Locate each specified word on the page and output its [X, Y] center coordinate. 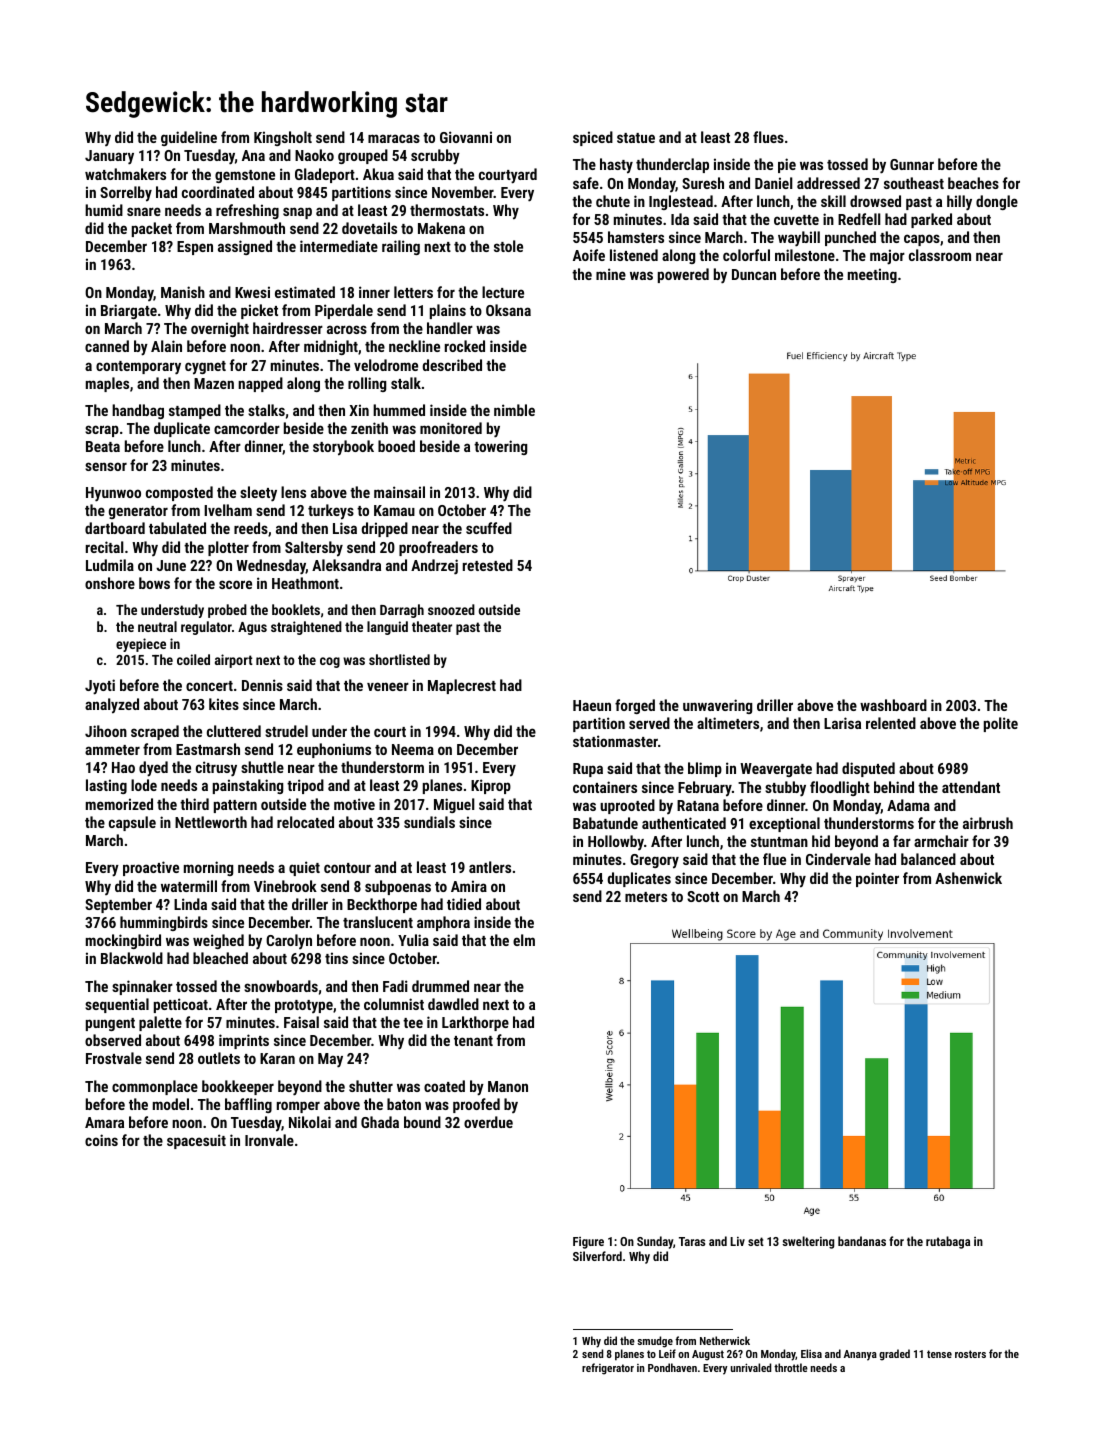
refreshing [247, 211]
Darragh [402, 611]
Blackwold [132, 958]
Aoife [589, 255]
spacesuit [196, 1141]
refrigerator [608, 1369]
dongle [997, 202]
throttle [791, 1367]
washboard [893, 705]
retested [488, 565]
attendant [971, 787]
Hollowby [616, 842]
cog [330, 662]
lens [293, 492]
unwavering [717, 706]
